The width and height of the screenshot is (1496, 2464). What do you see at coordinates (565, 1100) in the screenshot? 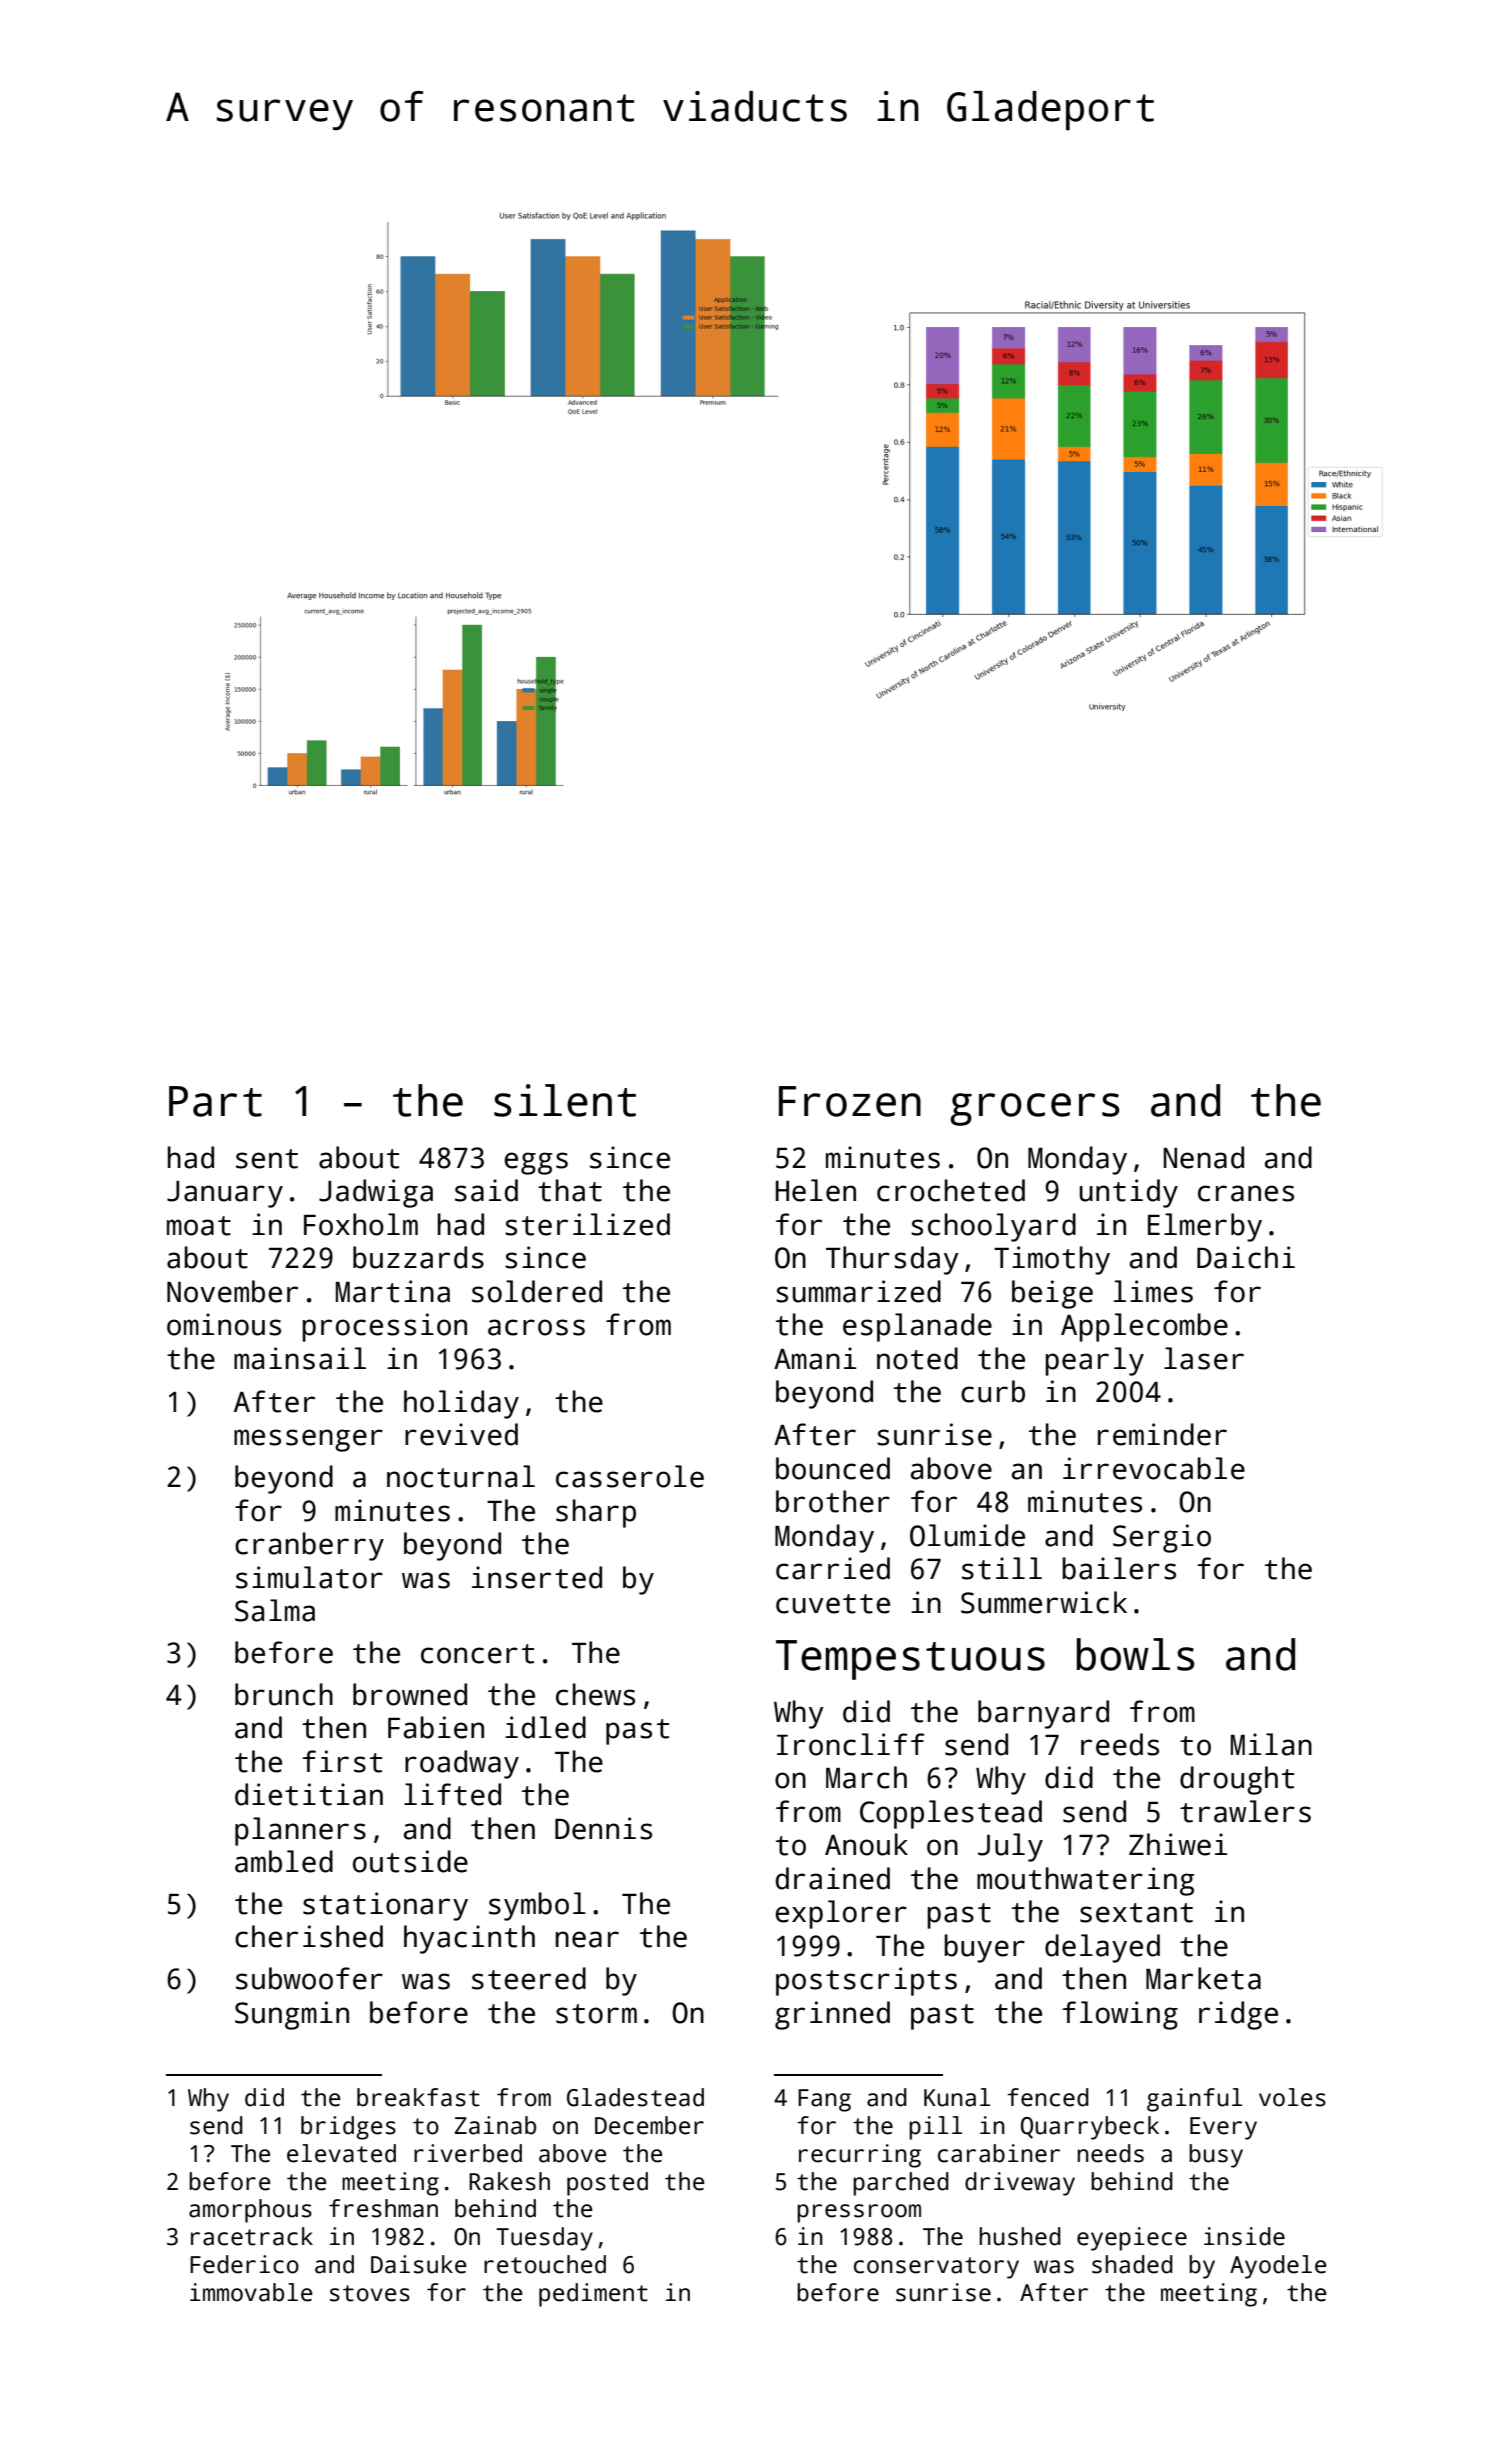
I see `silent` at bounding box center [565, 1100].
